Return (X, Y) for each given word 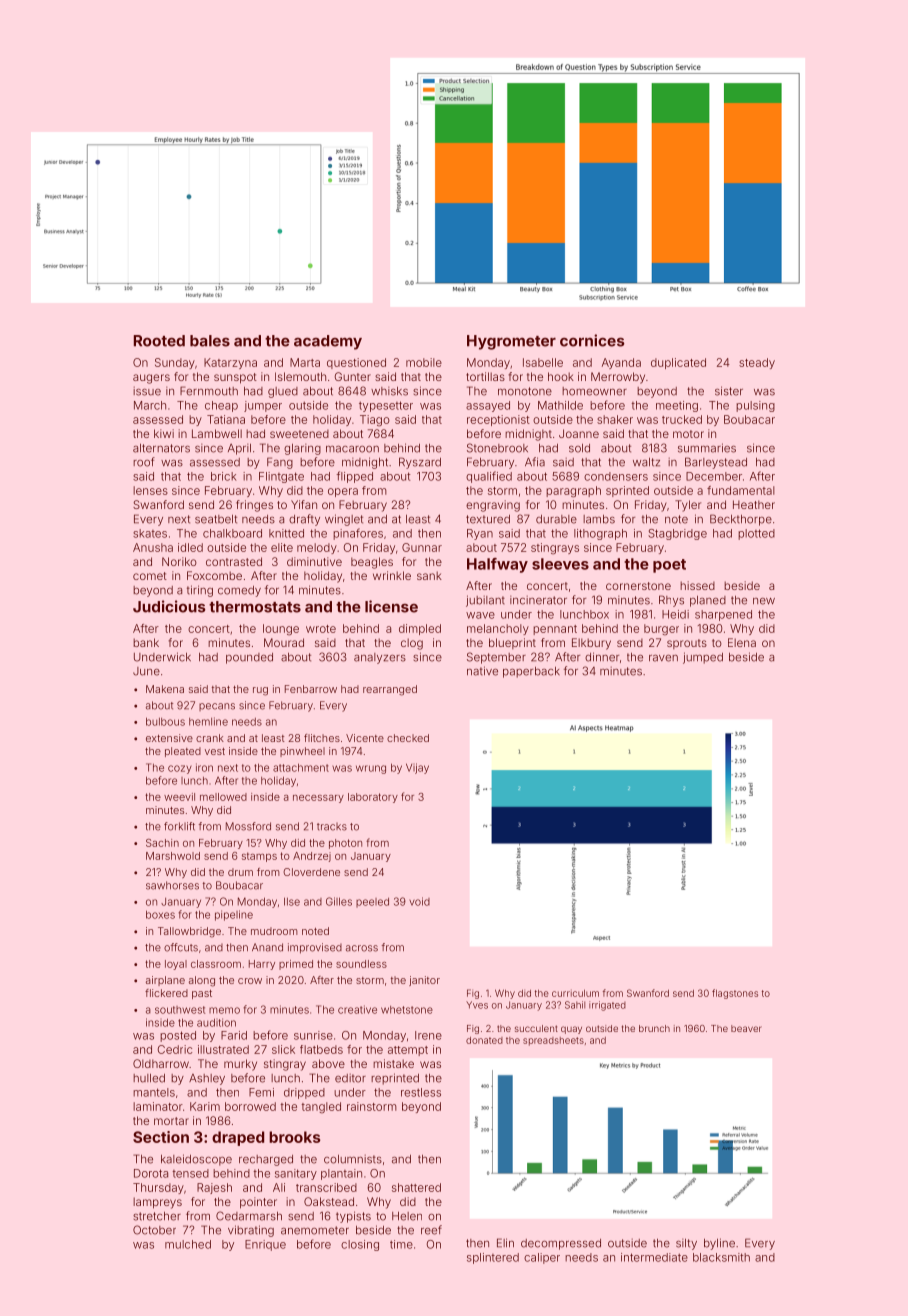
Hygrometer (511, 342)
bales (210, 341)
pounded (249, 658)
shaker (615, 419)
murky (240, 1065)
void (419, 901)
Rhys (671, 601)
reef (431, 1230)
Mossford (248, 826)
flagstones (735, 994)
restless (421, 1092)
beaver (746, 1028)
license (391, 606)
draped (238, 1138)
